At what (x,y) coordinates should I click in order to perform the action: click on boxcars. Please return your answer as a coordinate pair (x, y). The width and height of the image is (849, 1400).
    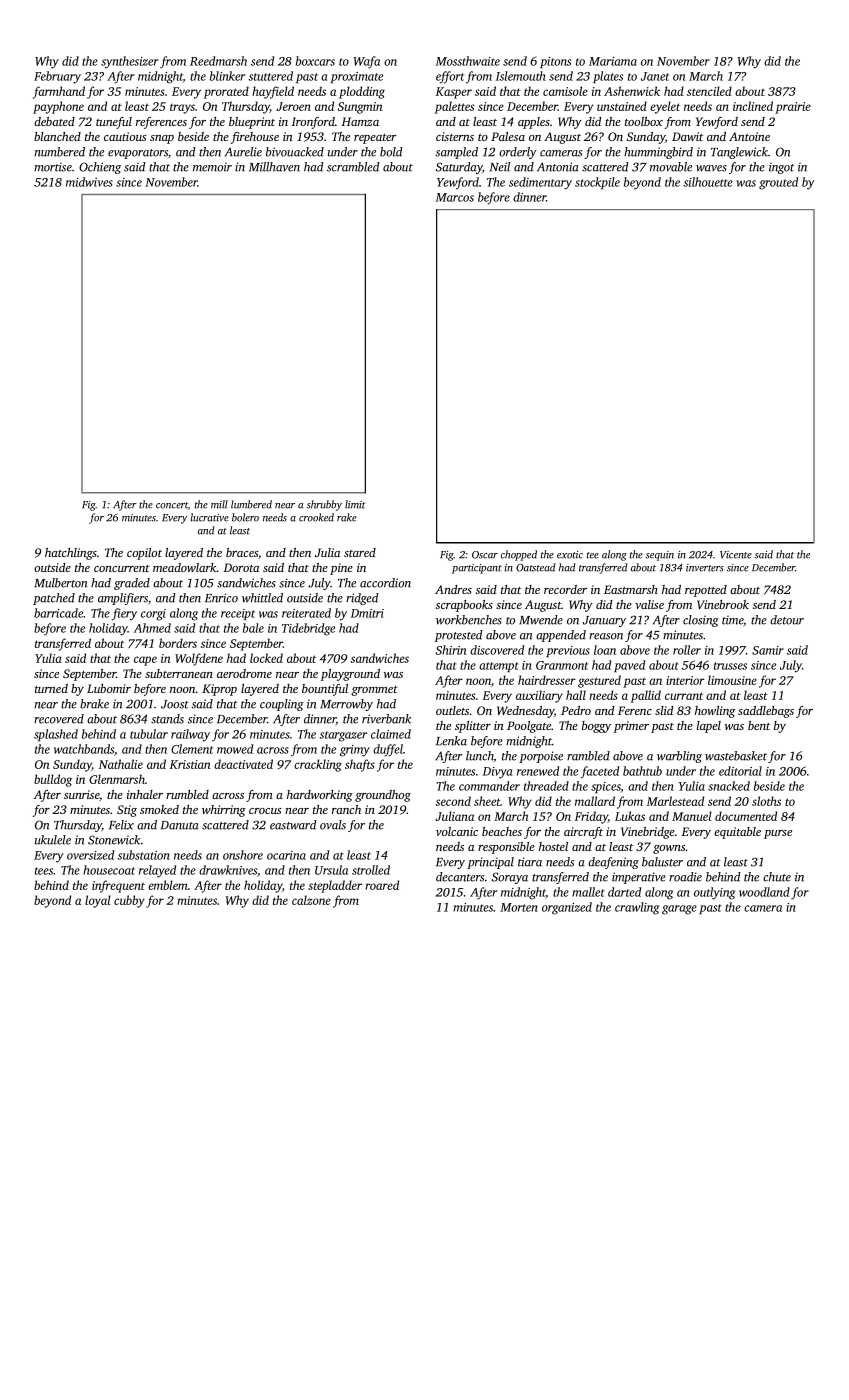
    Looking at the image, I should click on (315, 61).
